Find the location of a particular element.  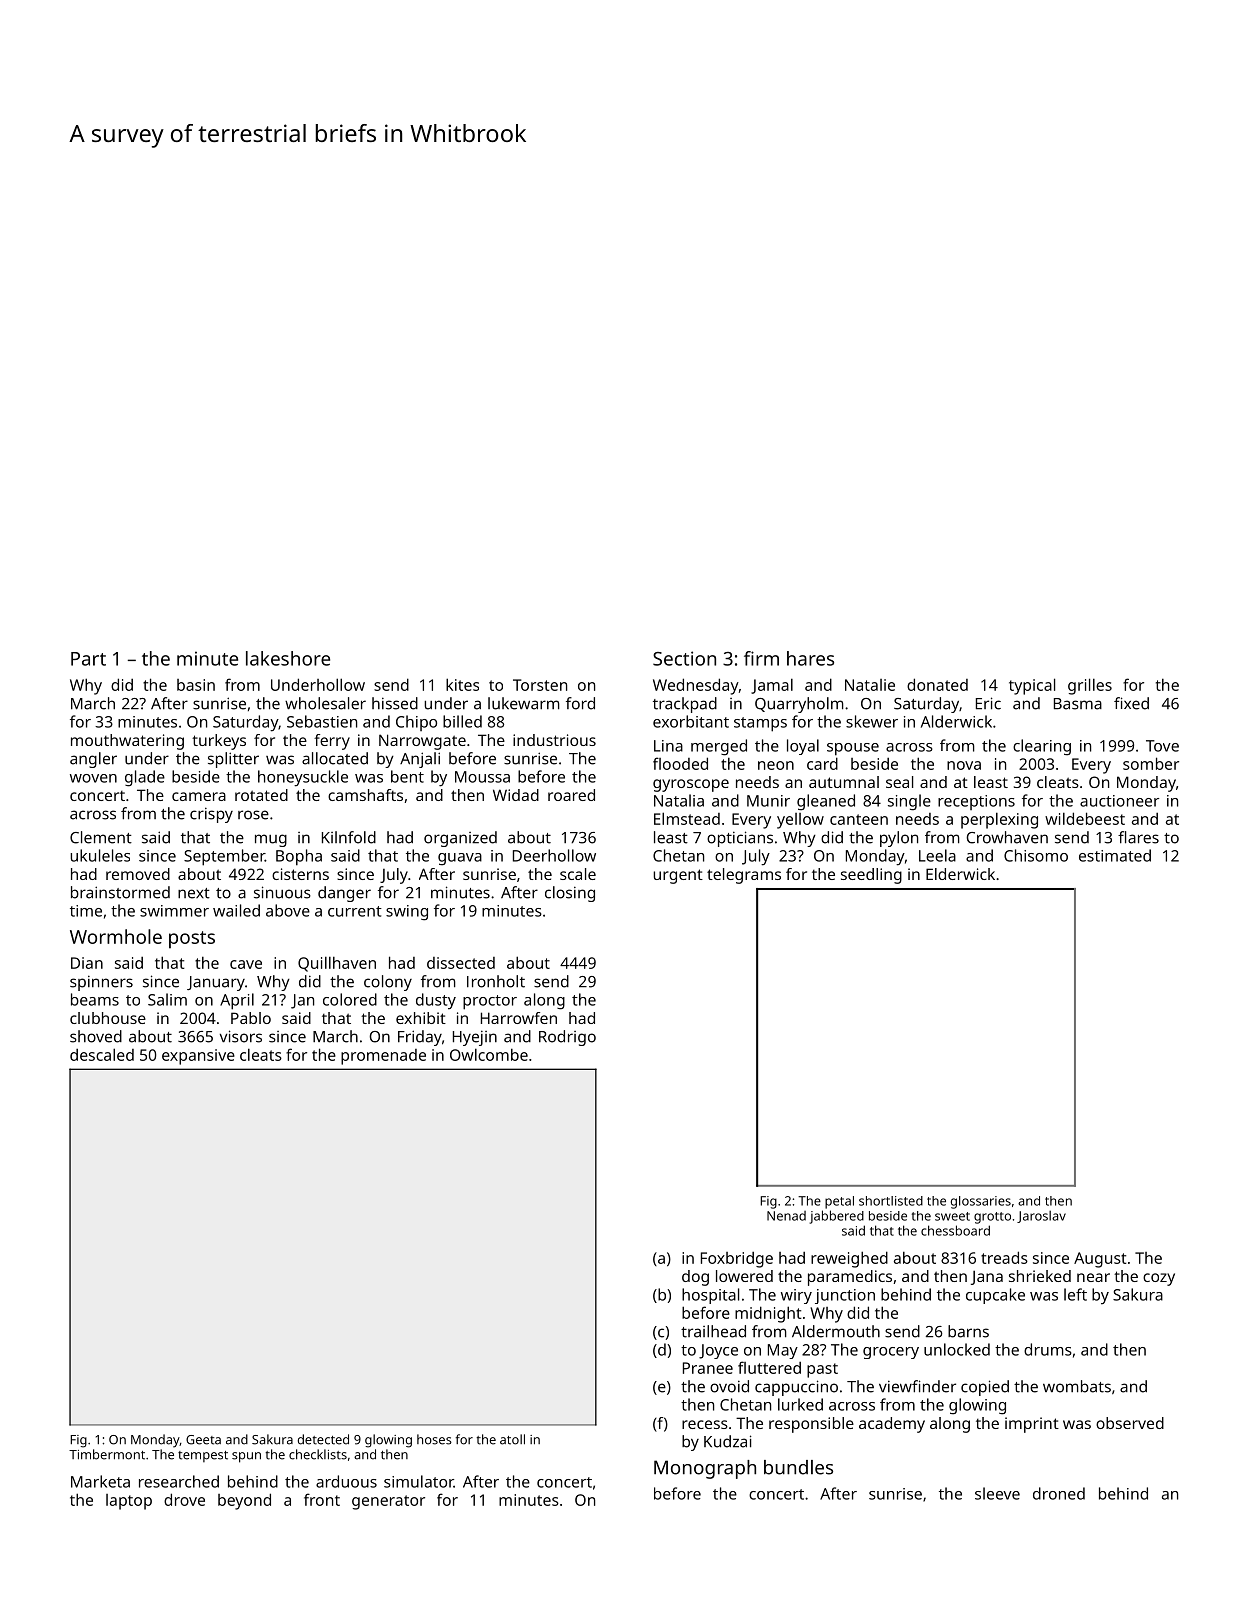

Geeta is located at coordinates (203, 1440).
